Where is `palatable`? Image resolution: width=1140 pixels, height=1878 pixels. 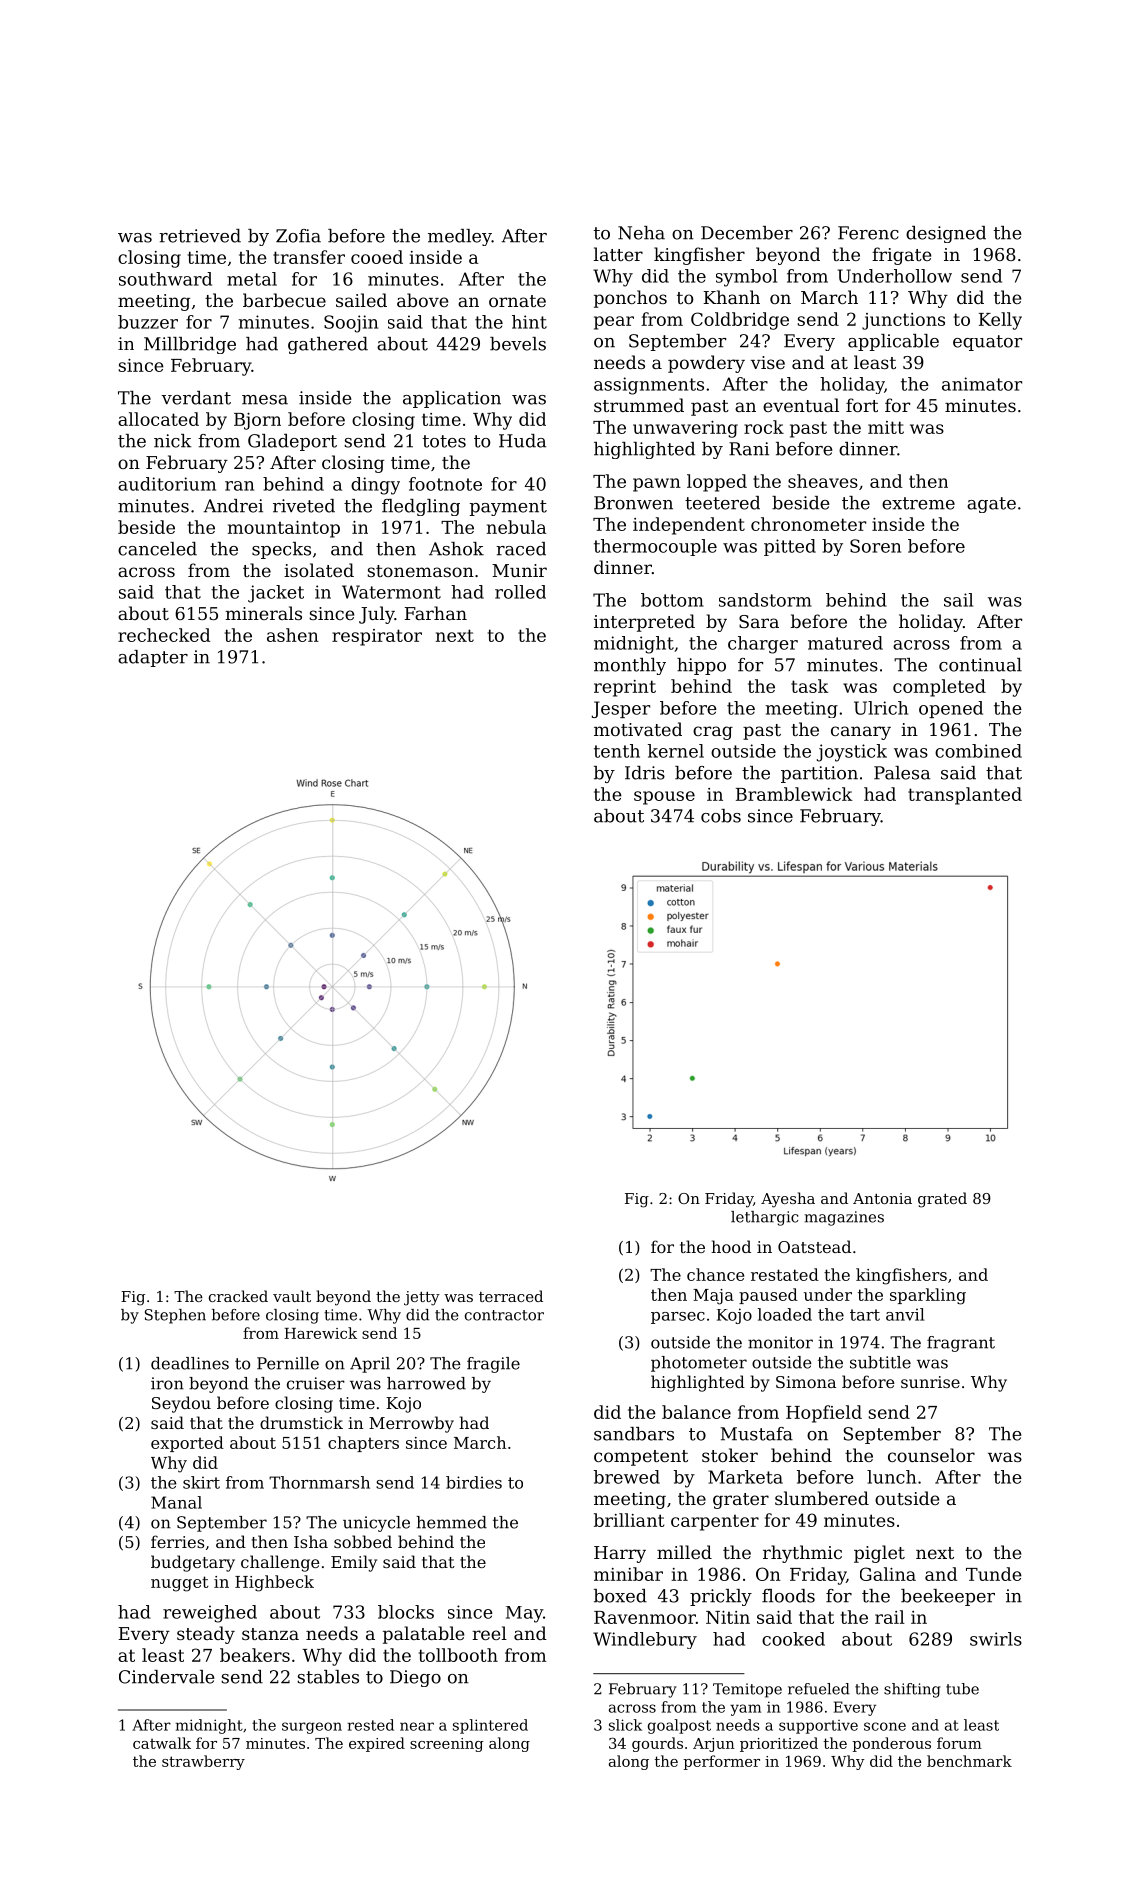
palatable is located at coordinates (423, 1635).
